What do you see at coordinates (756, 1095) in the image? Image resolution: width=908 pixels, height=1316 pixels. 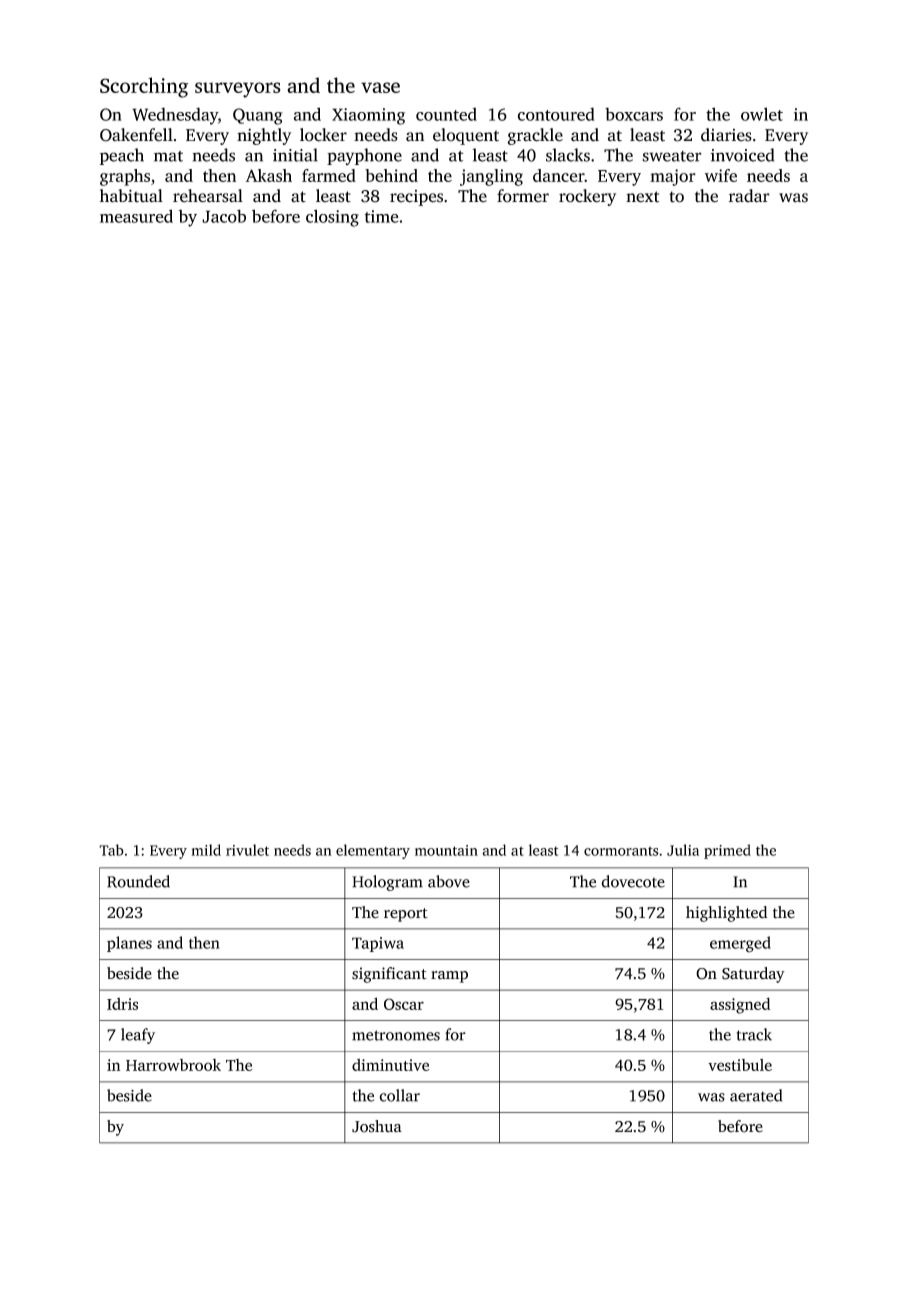 I see `aerated` at bounding box center [756, 1095].
